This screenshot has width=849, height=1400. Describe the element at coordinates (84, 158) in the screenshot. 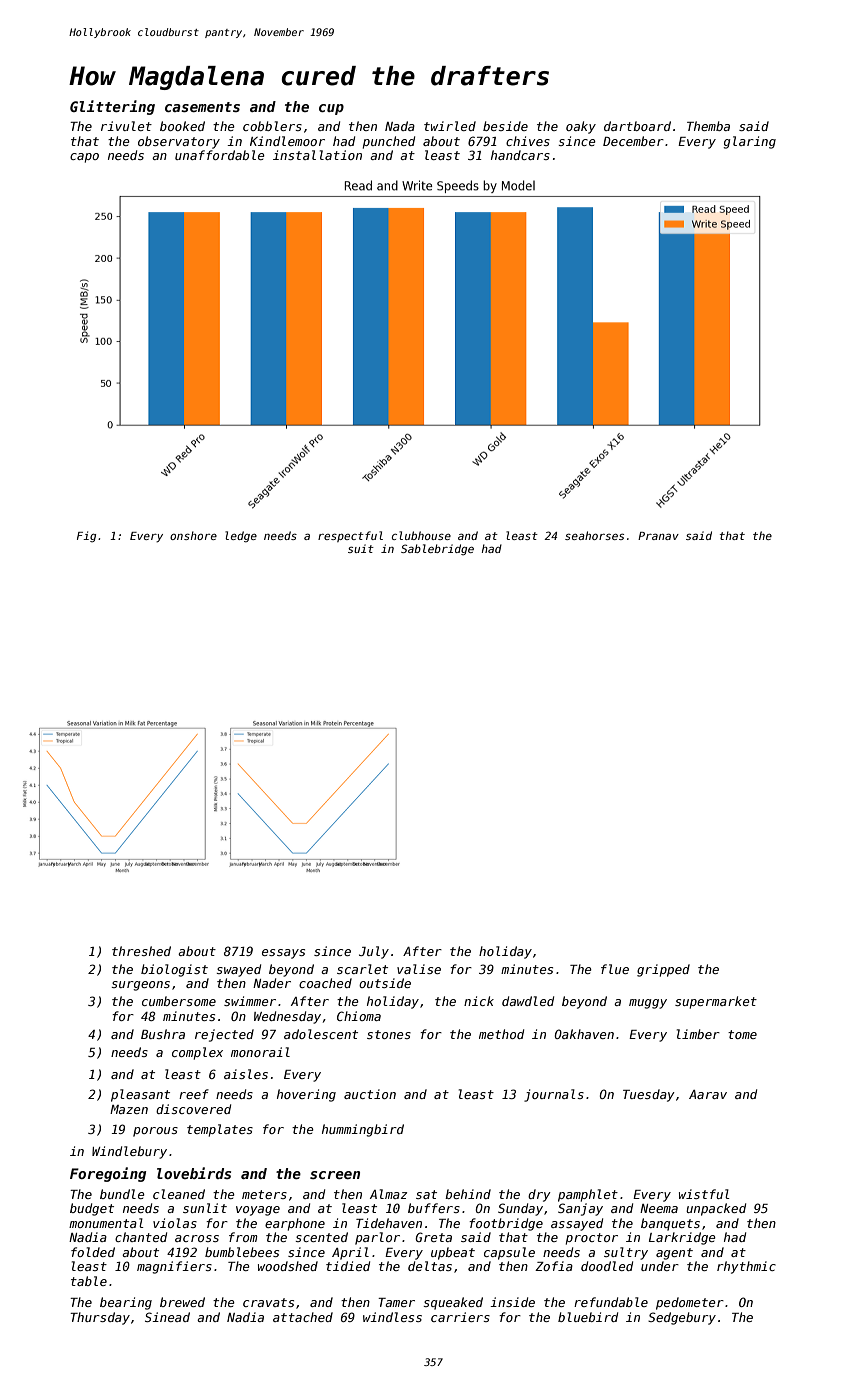

I see `capo` at that location.
